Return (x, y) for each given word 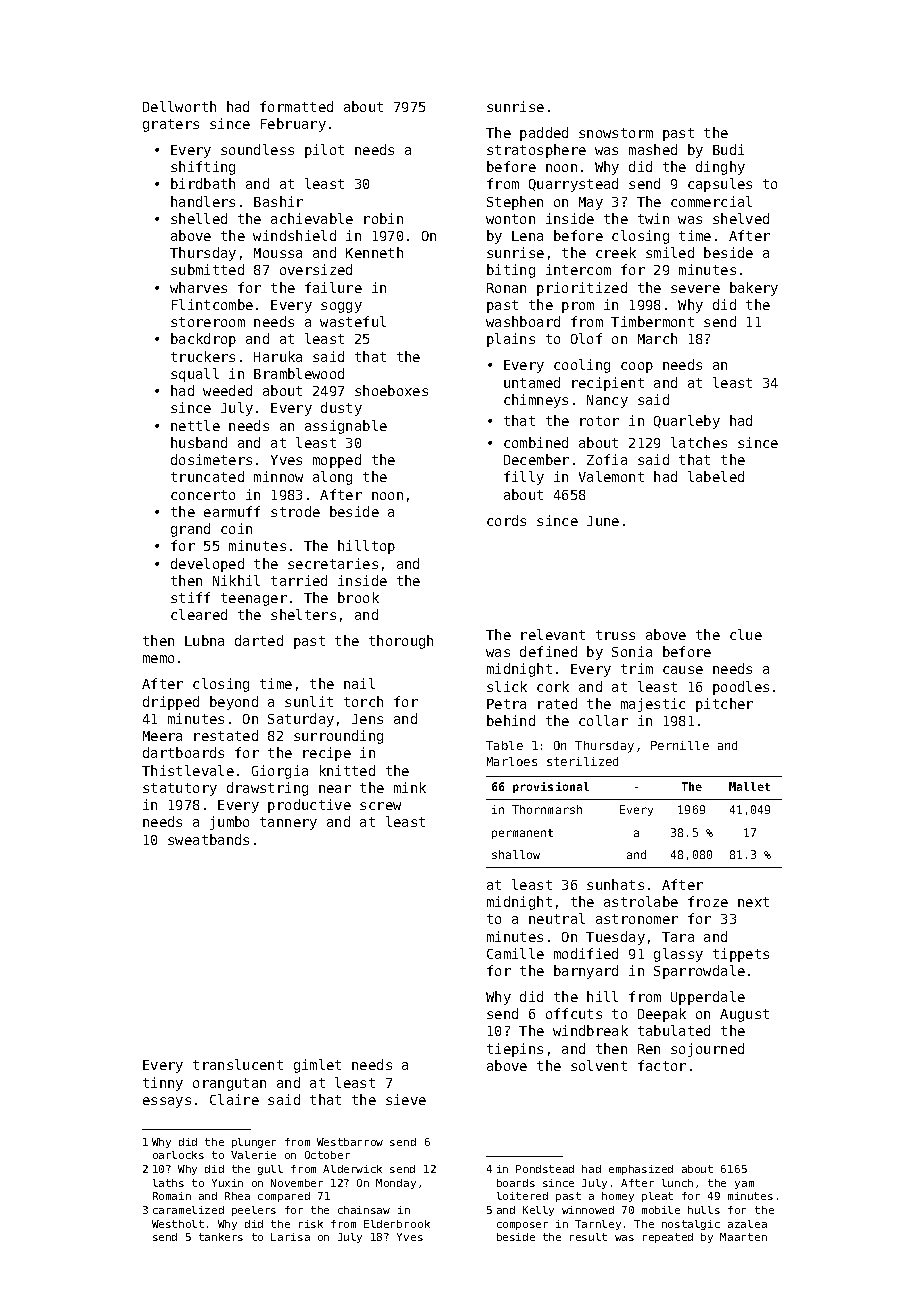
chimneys (536, 401)
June (603, 521)
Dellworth (179, 106)
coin (236, 528)
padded (544, 134)
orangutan (229, 1084)
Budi (728, 149)
